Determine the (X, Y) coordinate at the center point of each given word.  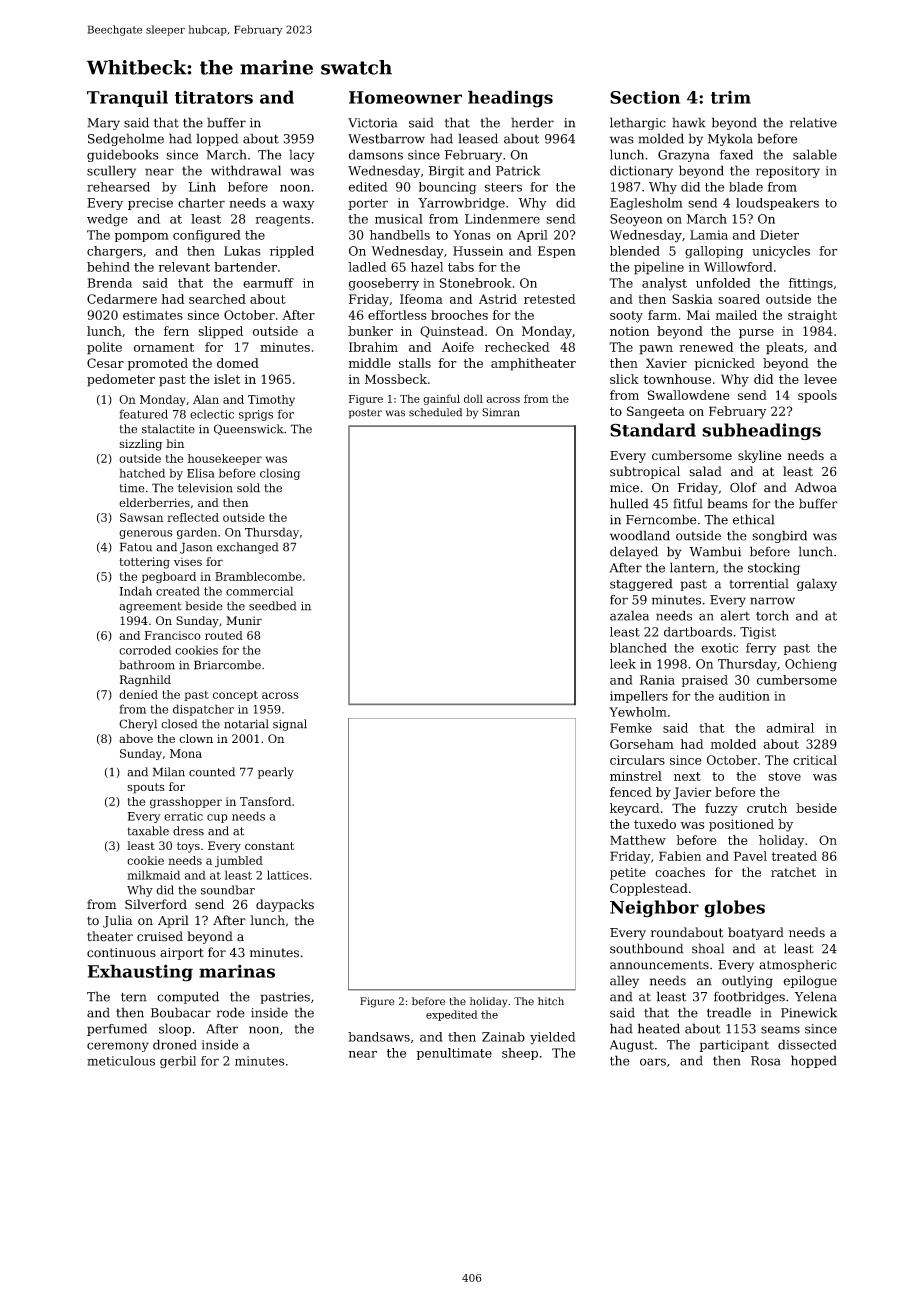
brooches (459, 315)
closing (280, 474)
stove (784, 776)
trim (731, 97)
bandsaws (379, 1037)
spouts (146, 788)
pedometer (121, 380)
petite (628, 874)
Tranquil (127, 98)
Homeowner (405, 97)
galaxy (817, 584)
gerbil (178, 1062)
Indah (136, 591)
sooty (626, 317)
